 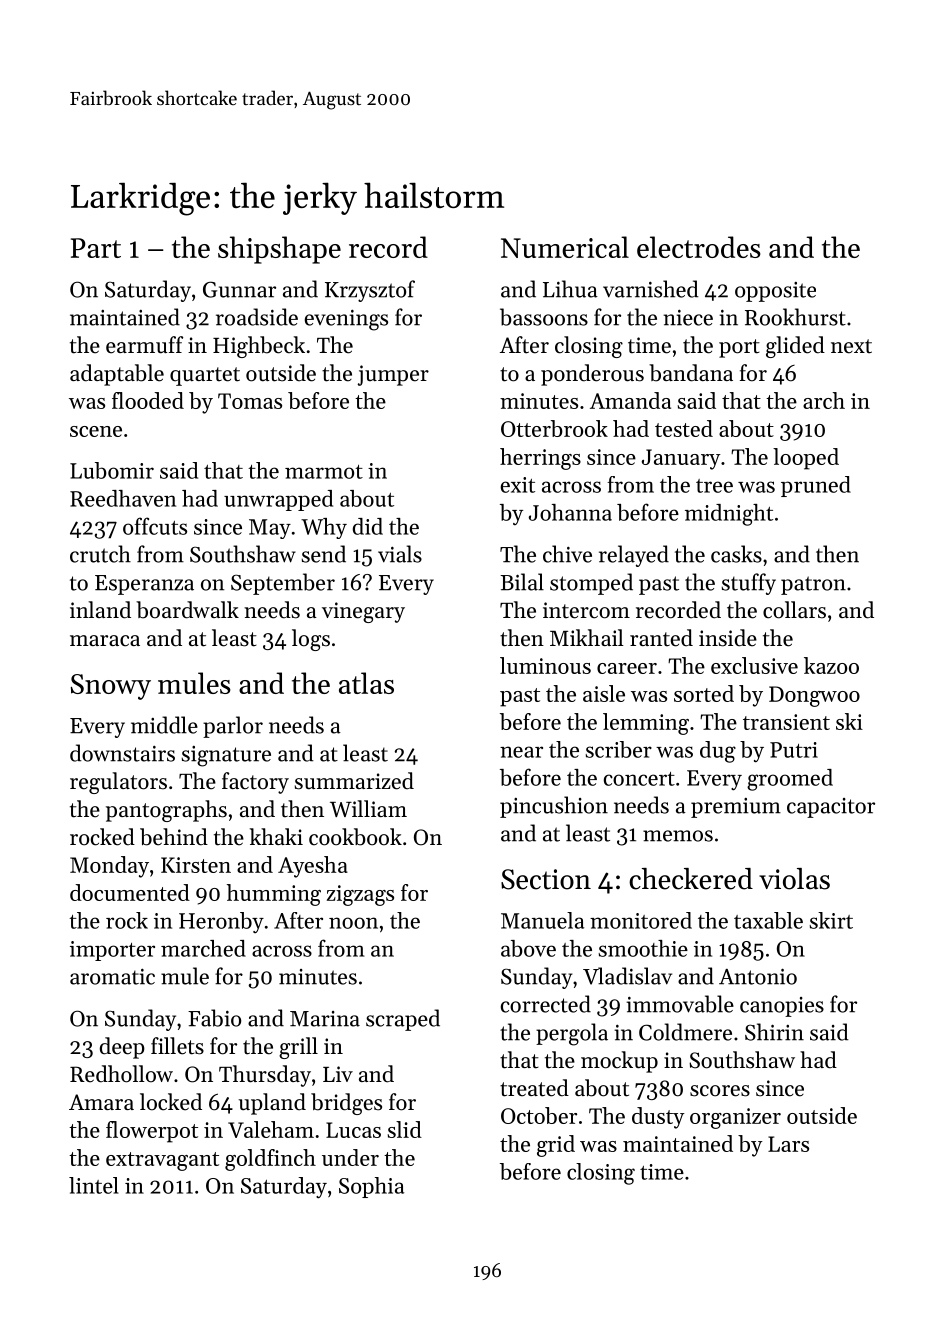 I want to click on kazoo, so click(x=831, y=665).
